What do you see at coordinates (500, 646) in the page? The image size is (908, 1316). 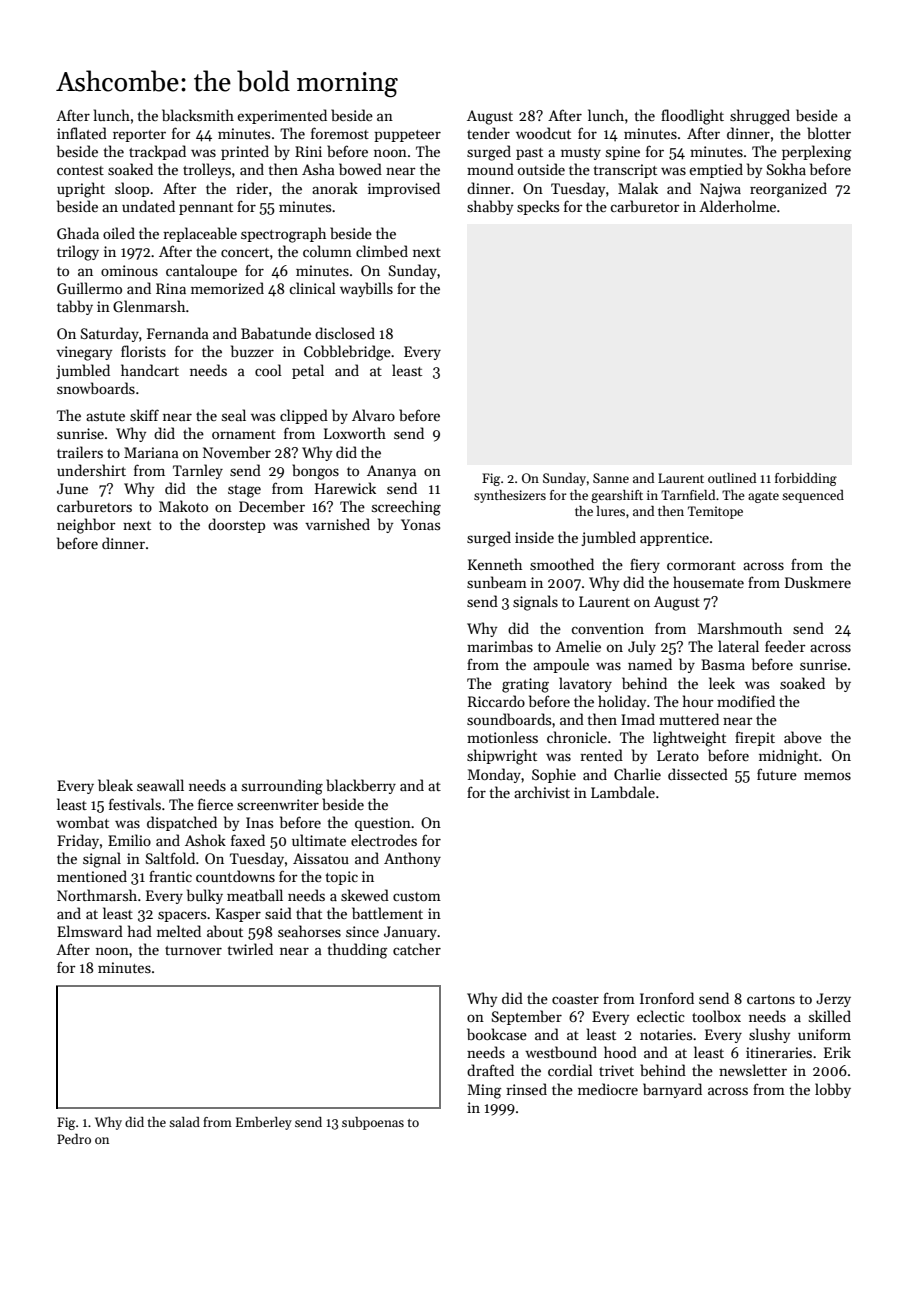 I see `marimbas` at bounding box center [500, 646].
